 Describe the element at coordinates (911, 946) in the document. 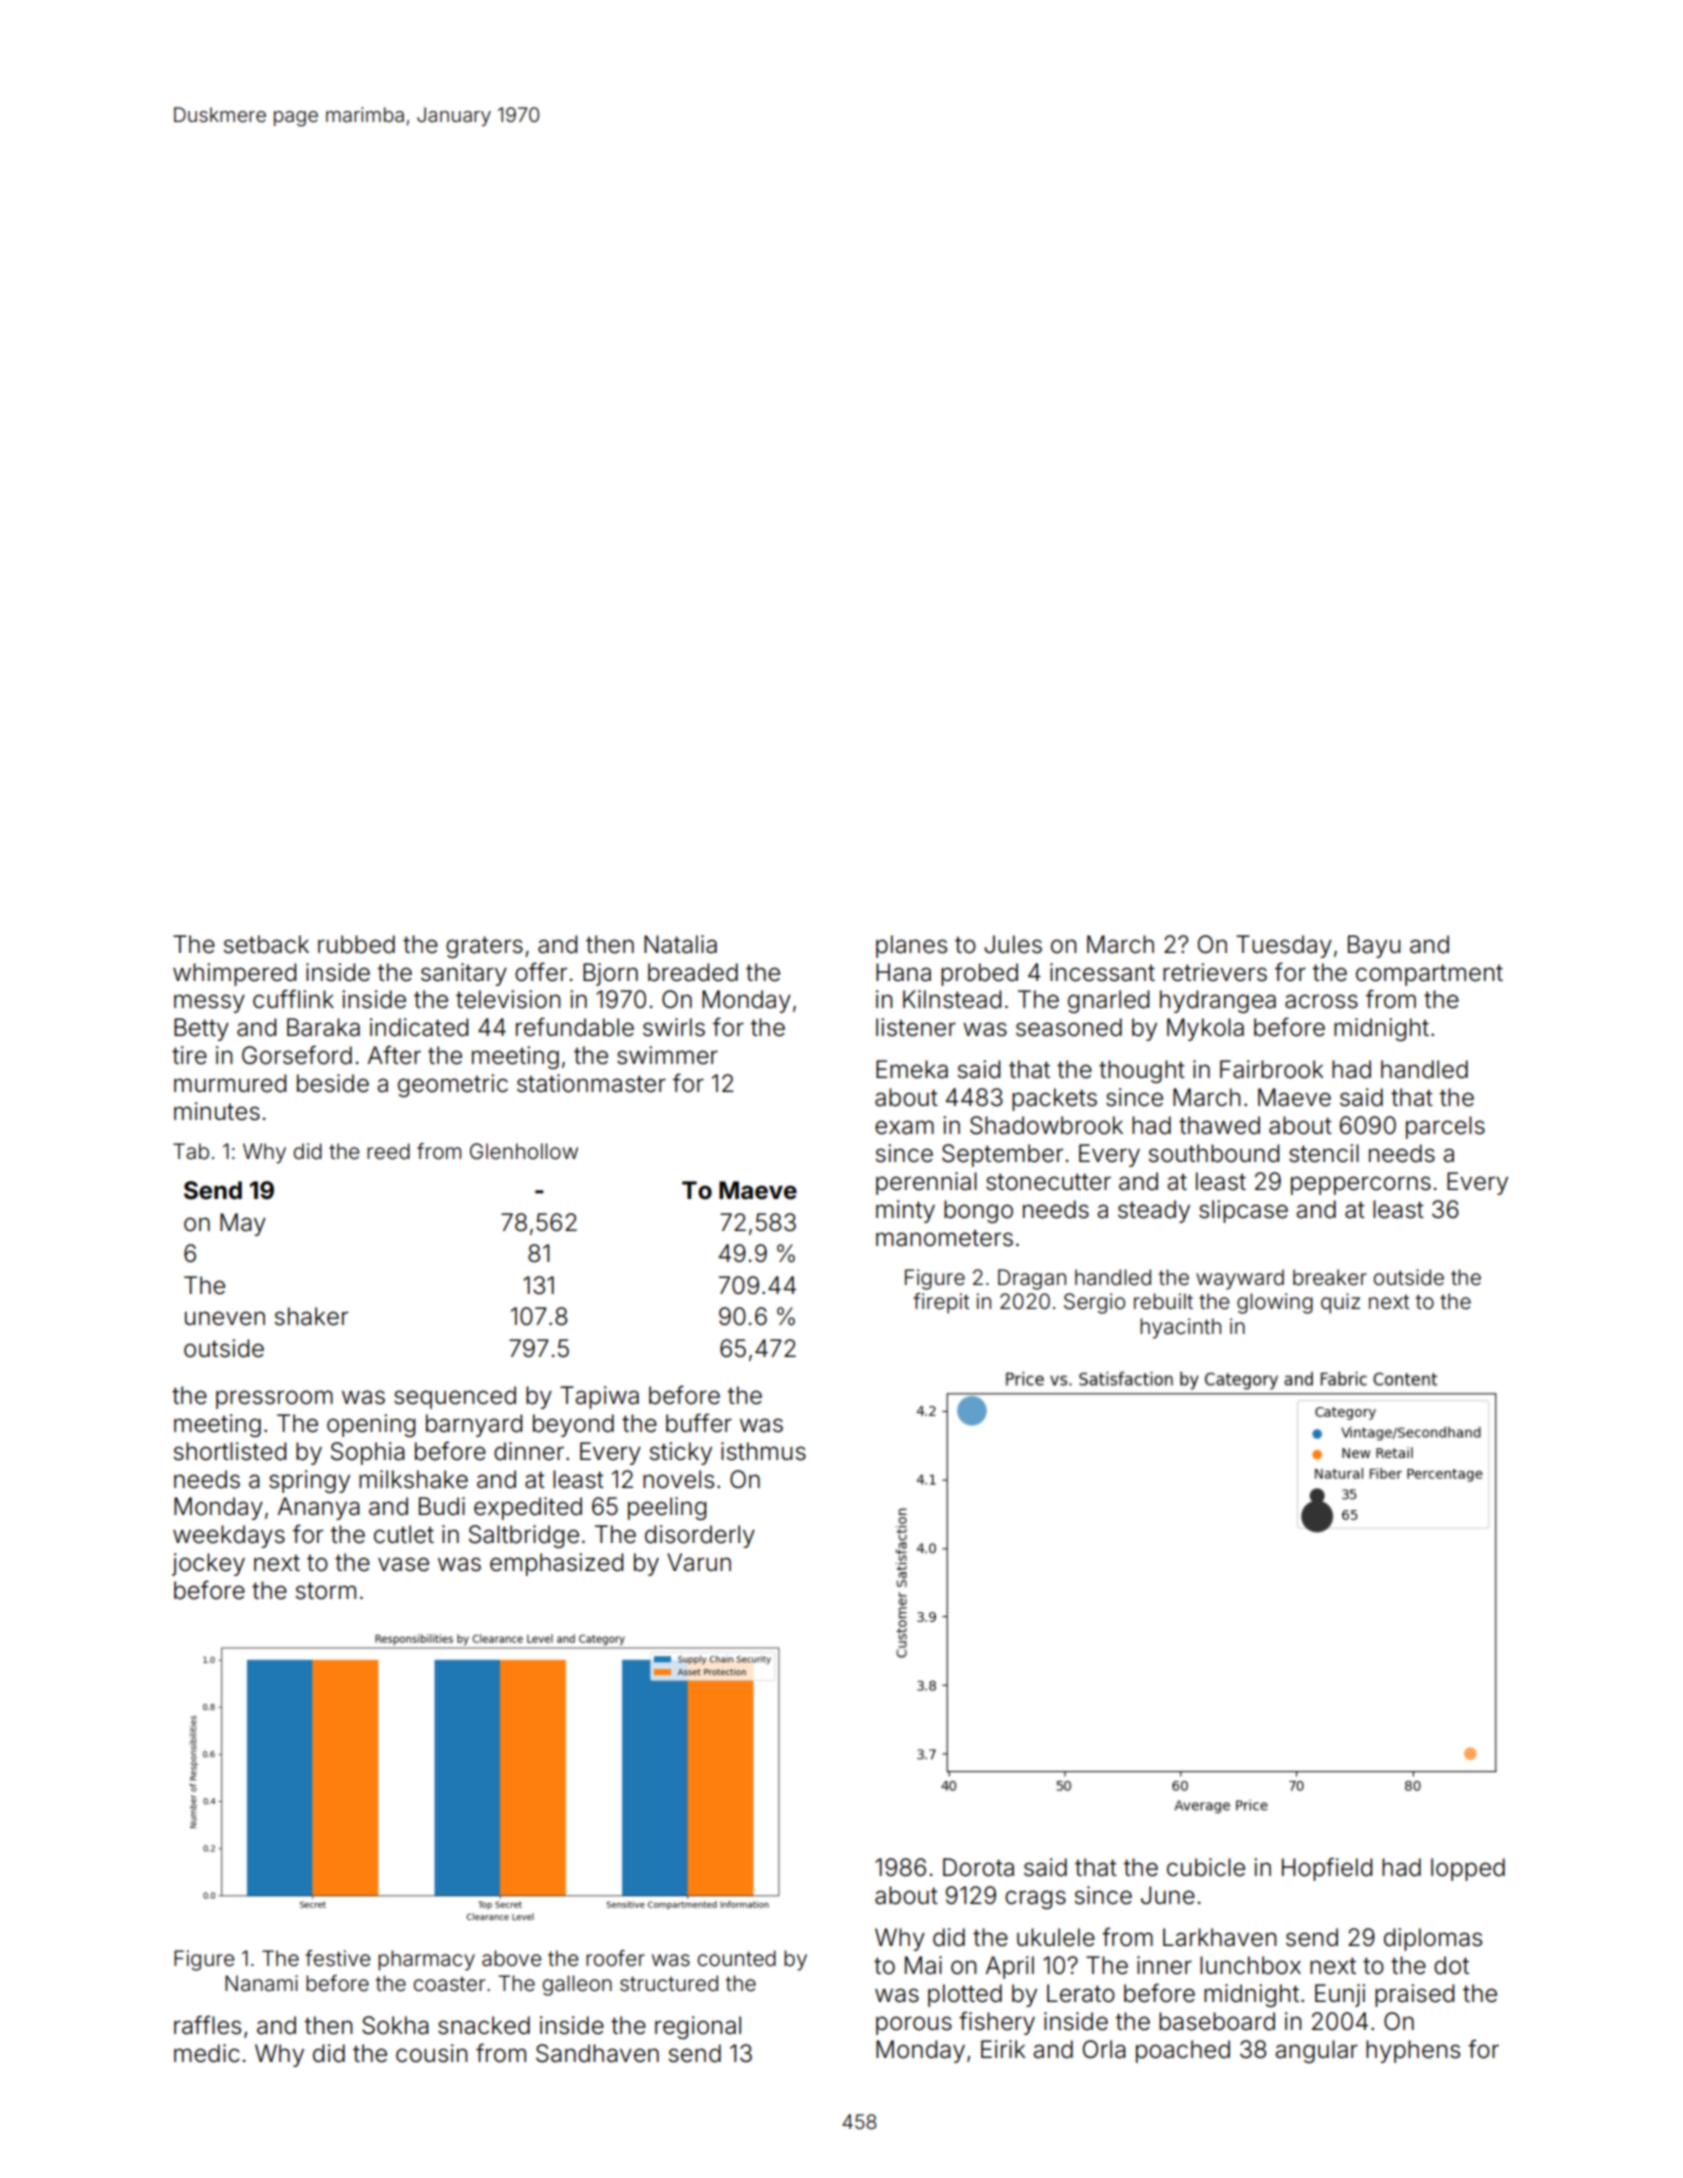

I see `planes` at that location.
